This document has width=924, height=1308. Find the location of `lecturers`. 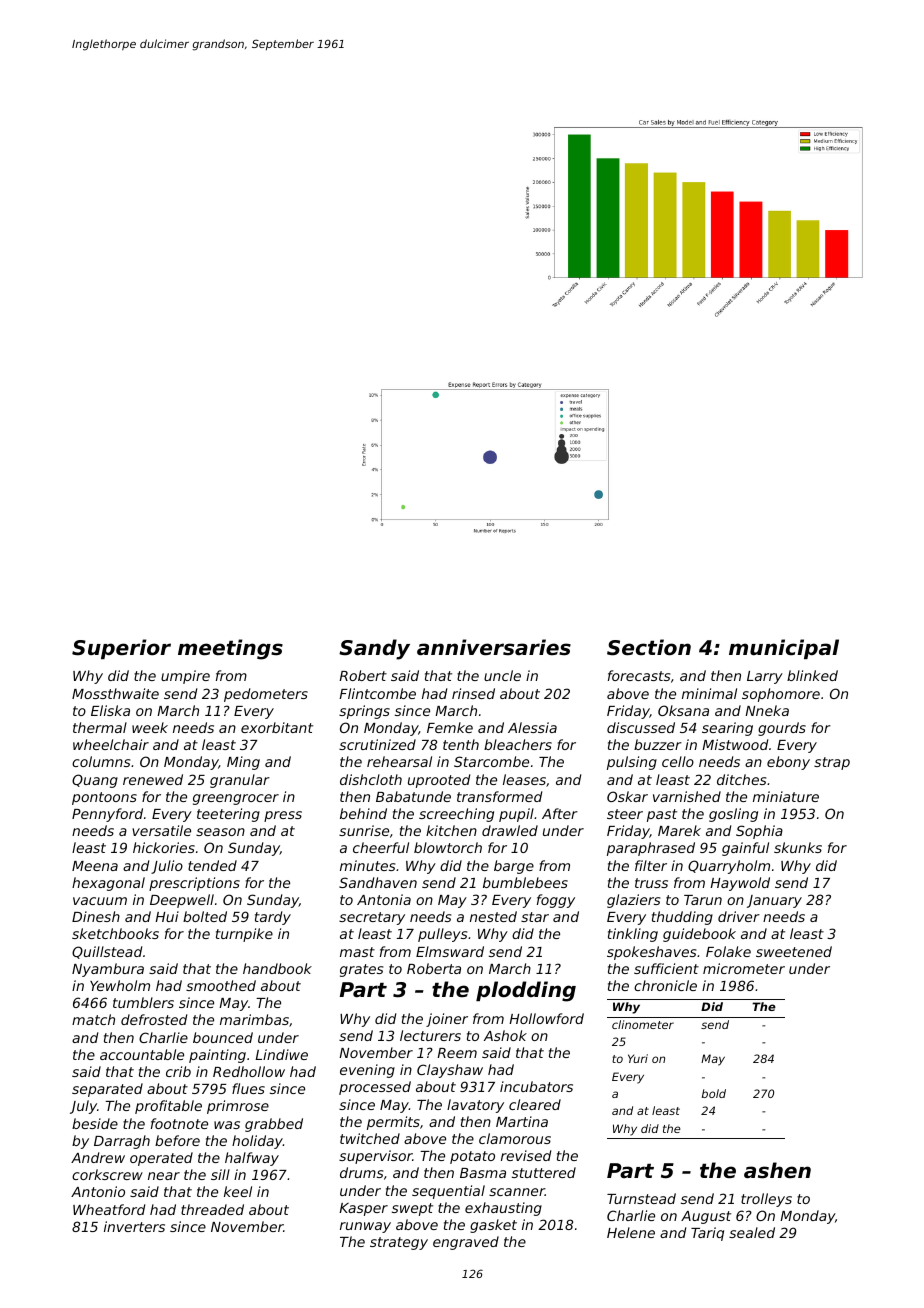

lecturers is located at coordinates (430, 1035).
